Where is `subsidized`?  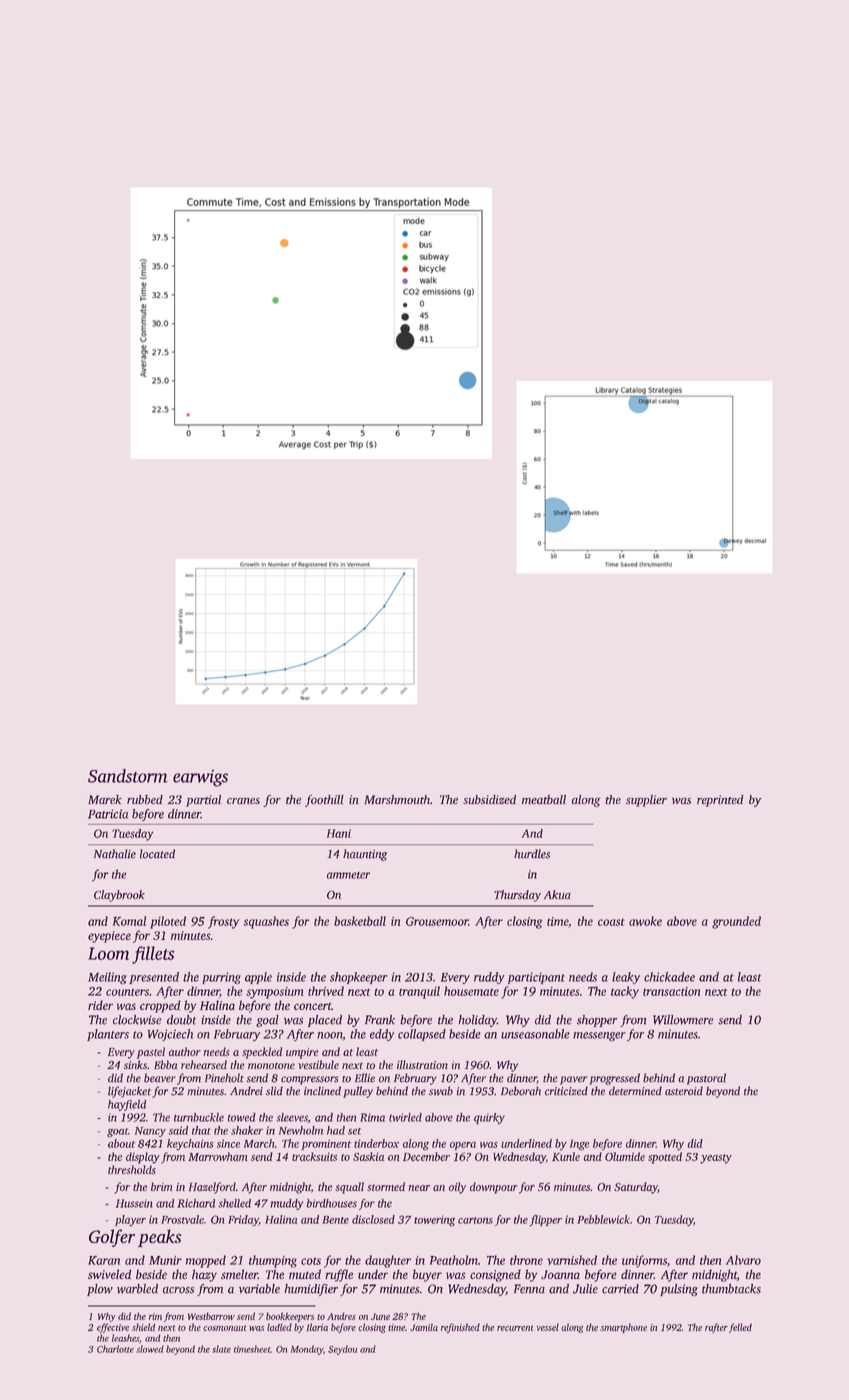
subsidized is located at coordinates (489, 799).
